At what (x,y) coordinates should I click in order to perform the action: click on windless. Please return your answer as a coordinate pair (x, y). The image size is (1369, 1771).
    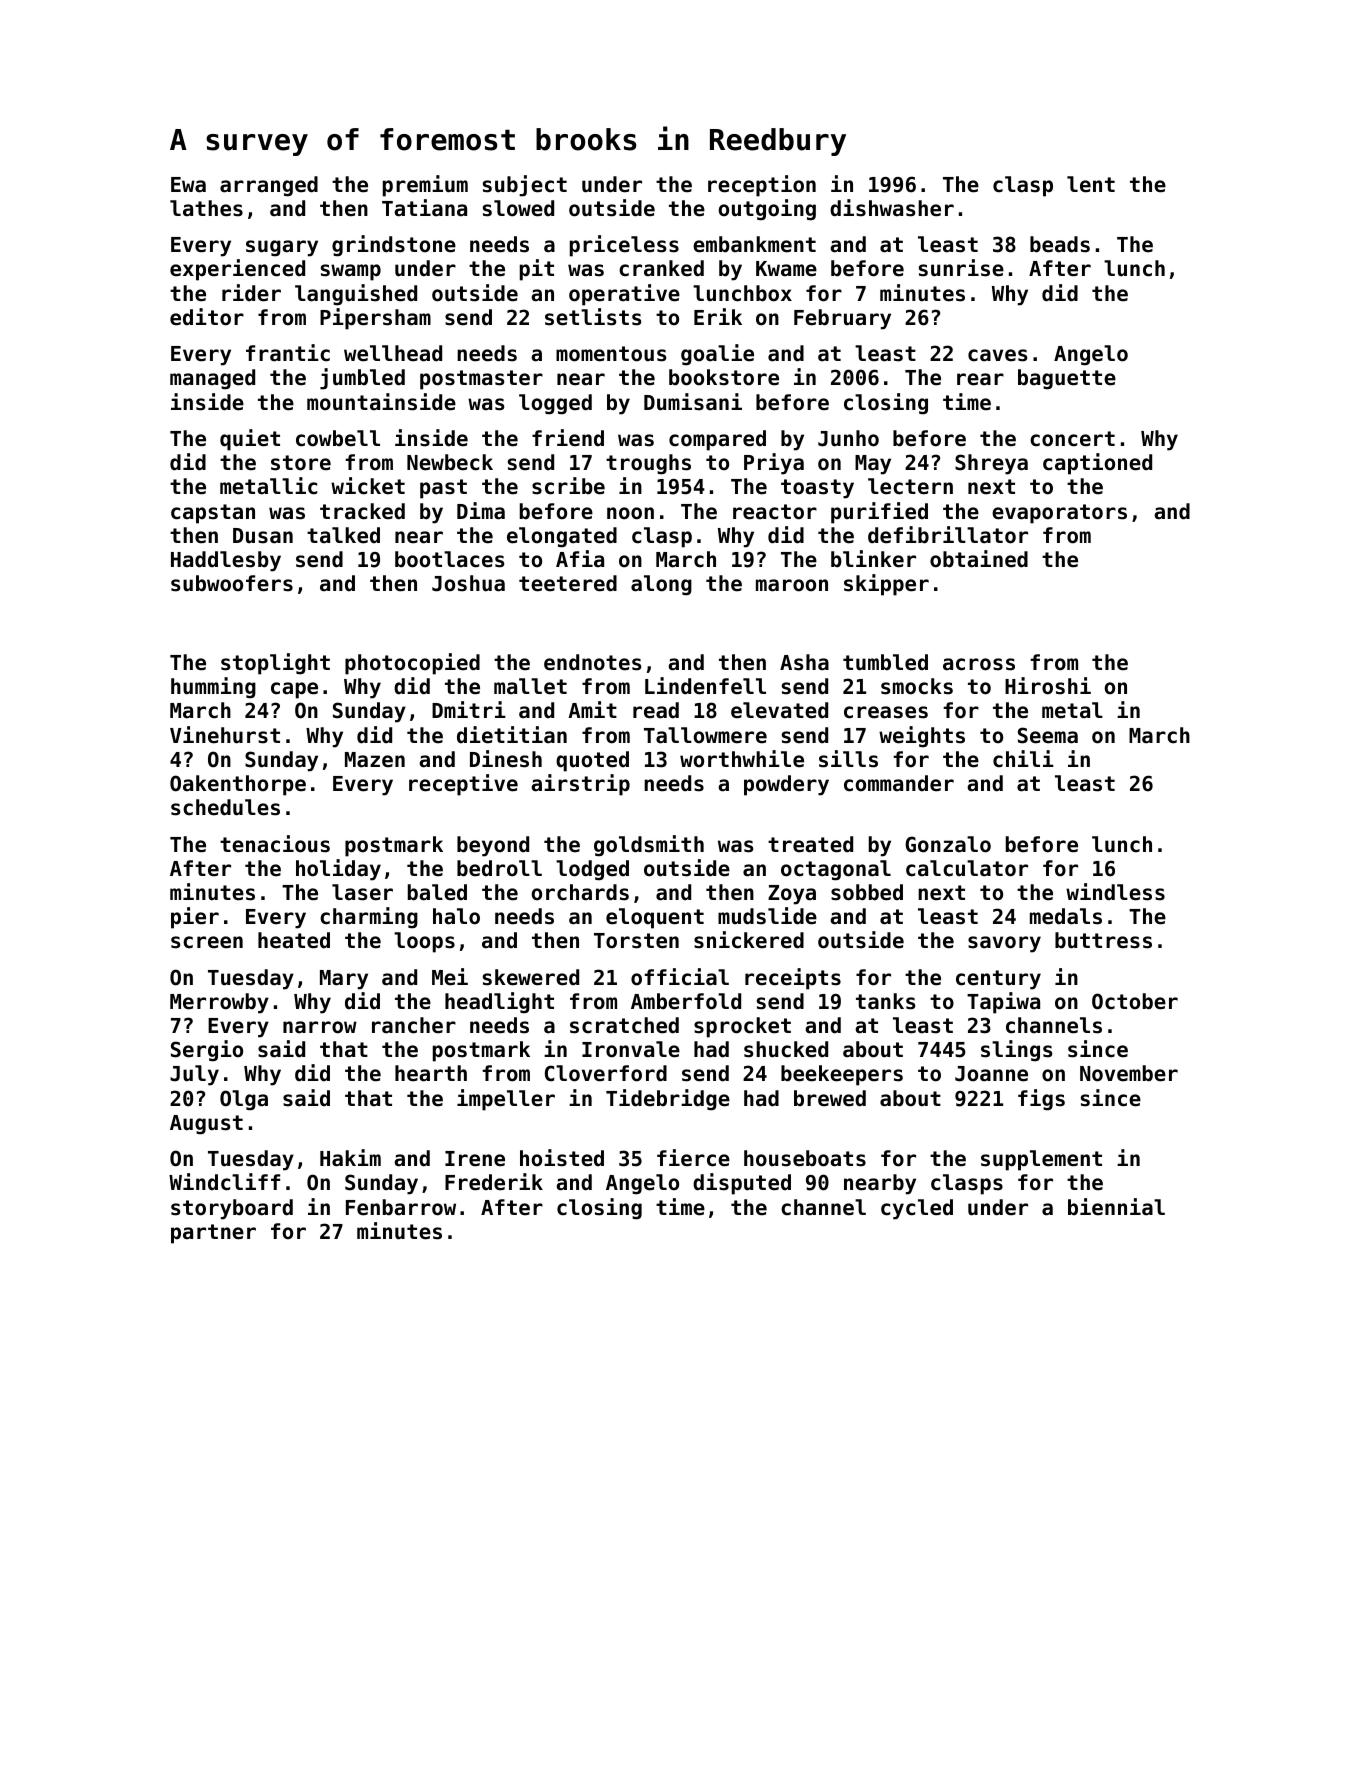
    Looking at the image, I should click on (1115, 892).
